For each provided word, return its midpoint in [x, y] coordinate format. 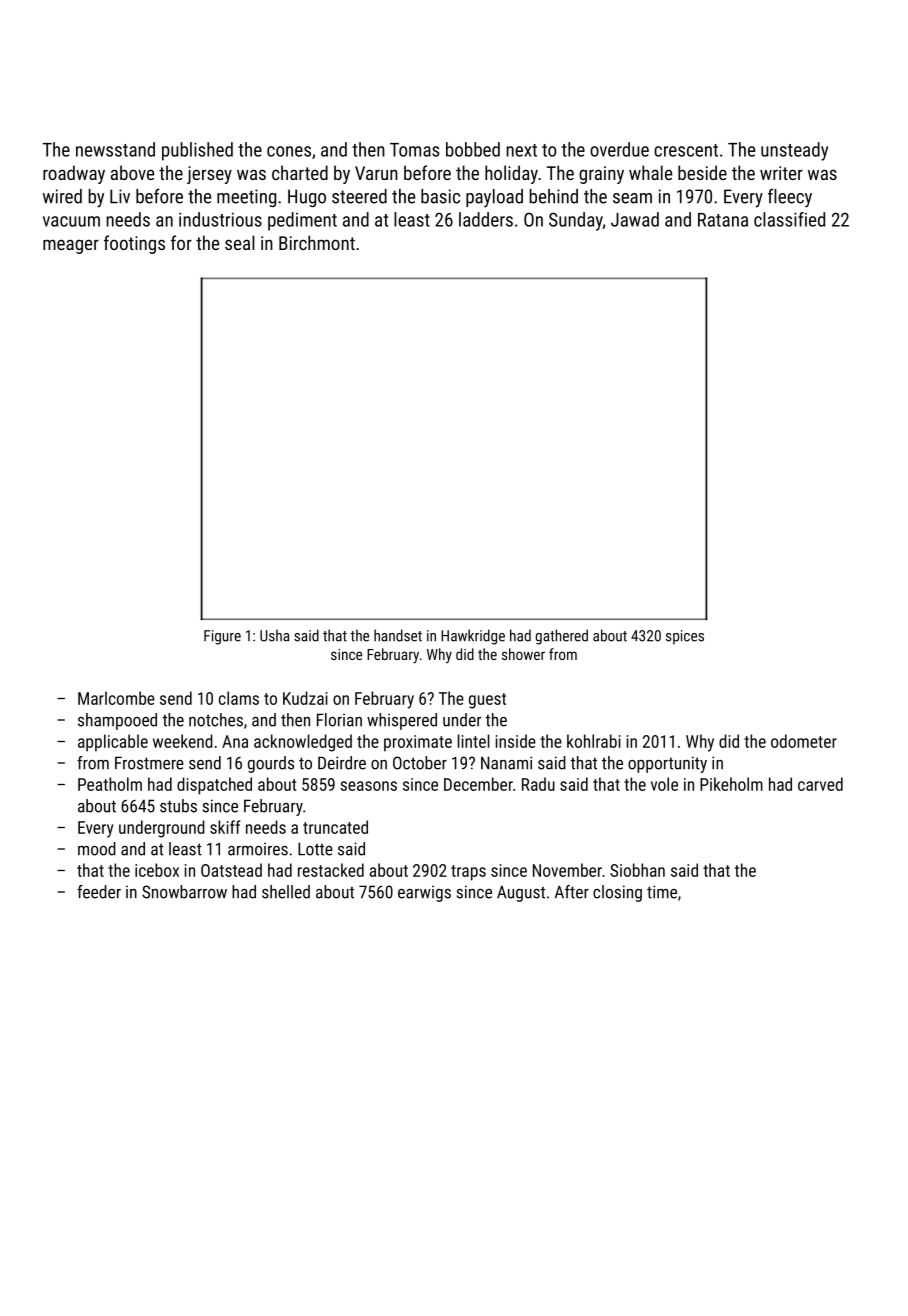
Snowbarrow [184, 892]
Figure [222, 637]
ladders [486, 219]
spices [685, 637]
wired [62, 196]
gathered [561, 637]
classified [789, 219]
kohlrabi [594, 741]
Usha [274, 635]
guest [487, 701]
